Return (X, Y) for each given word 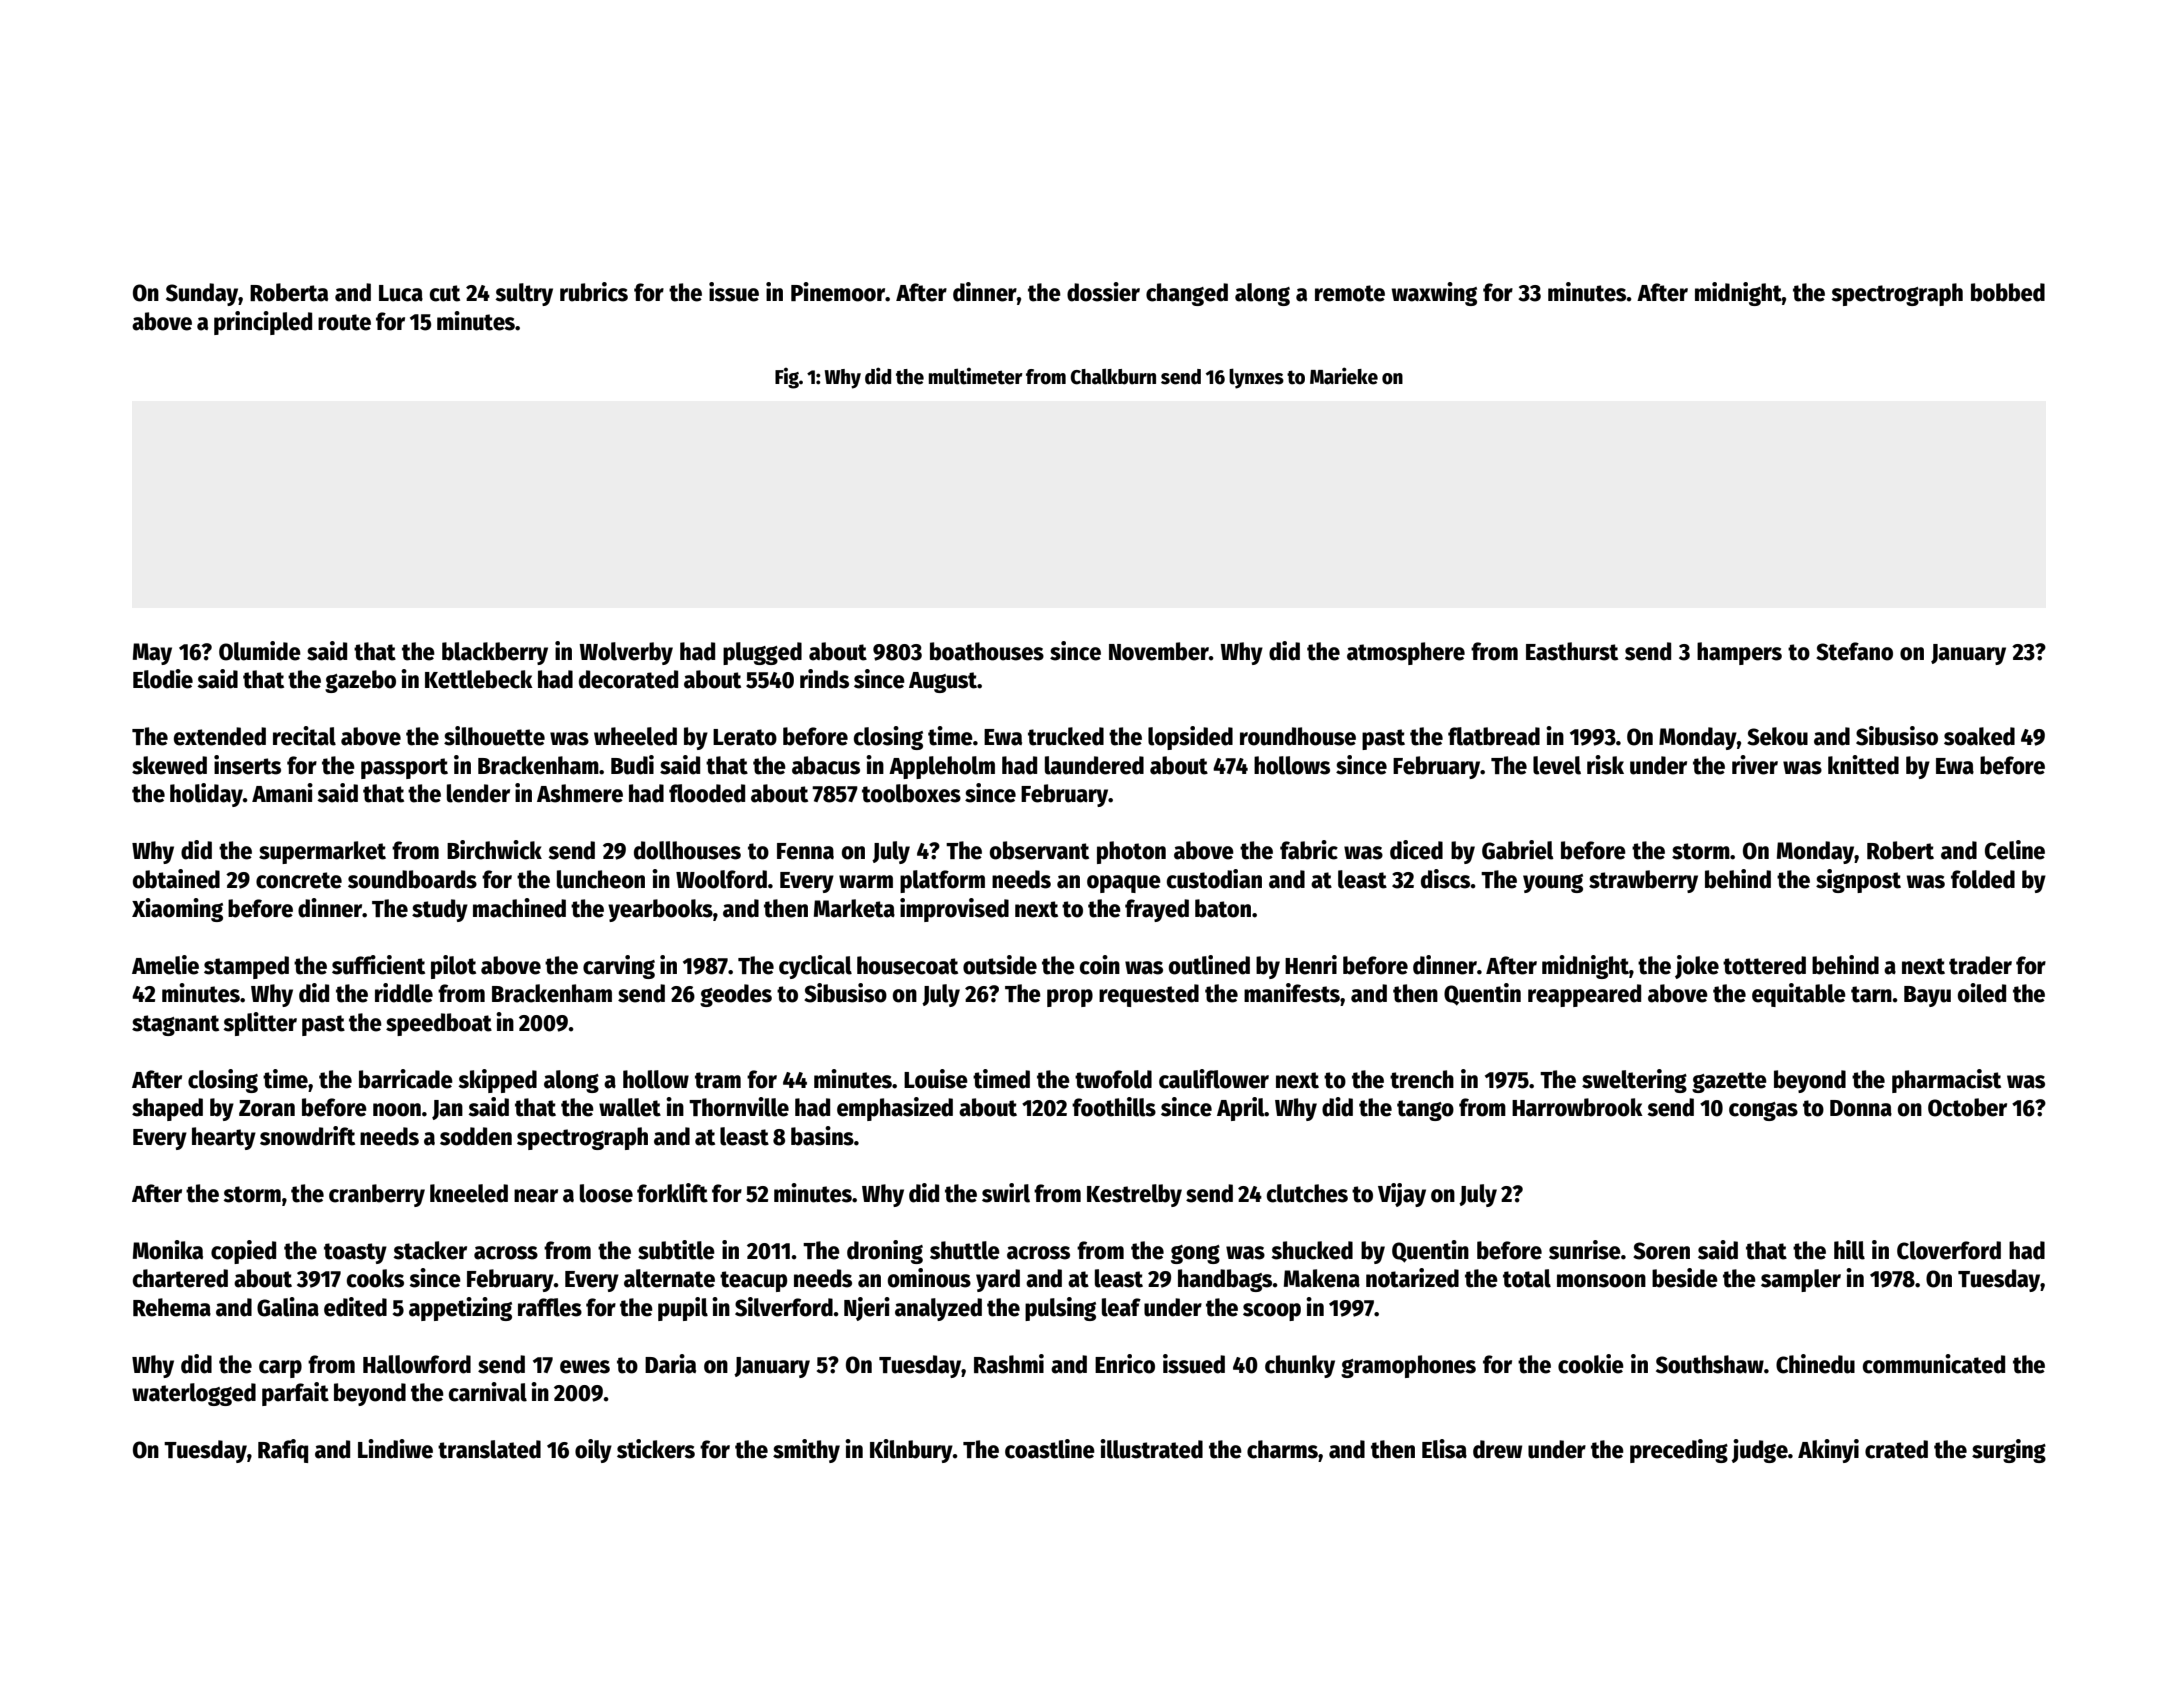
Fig (787, 378)
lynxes (1256, 378)
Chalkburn (1113, 376)
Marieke (1344, 376)
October (1967, 1107)
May (152, 654)
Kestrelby (1134, 1195)
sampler (1801, 1280)
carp (280, 1369)
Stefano (1854, 651)
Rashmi (1009, 1364)
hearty (224, 1138)
